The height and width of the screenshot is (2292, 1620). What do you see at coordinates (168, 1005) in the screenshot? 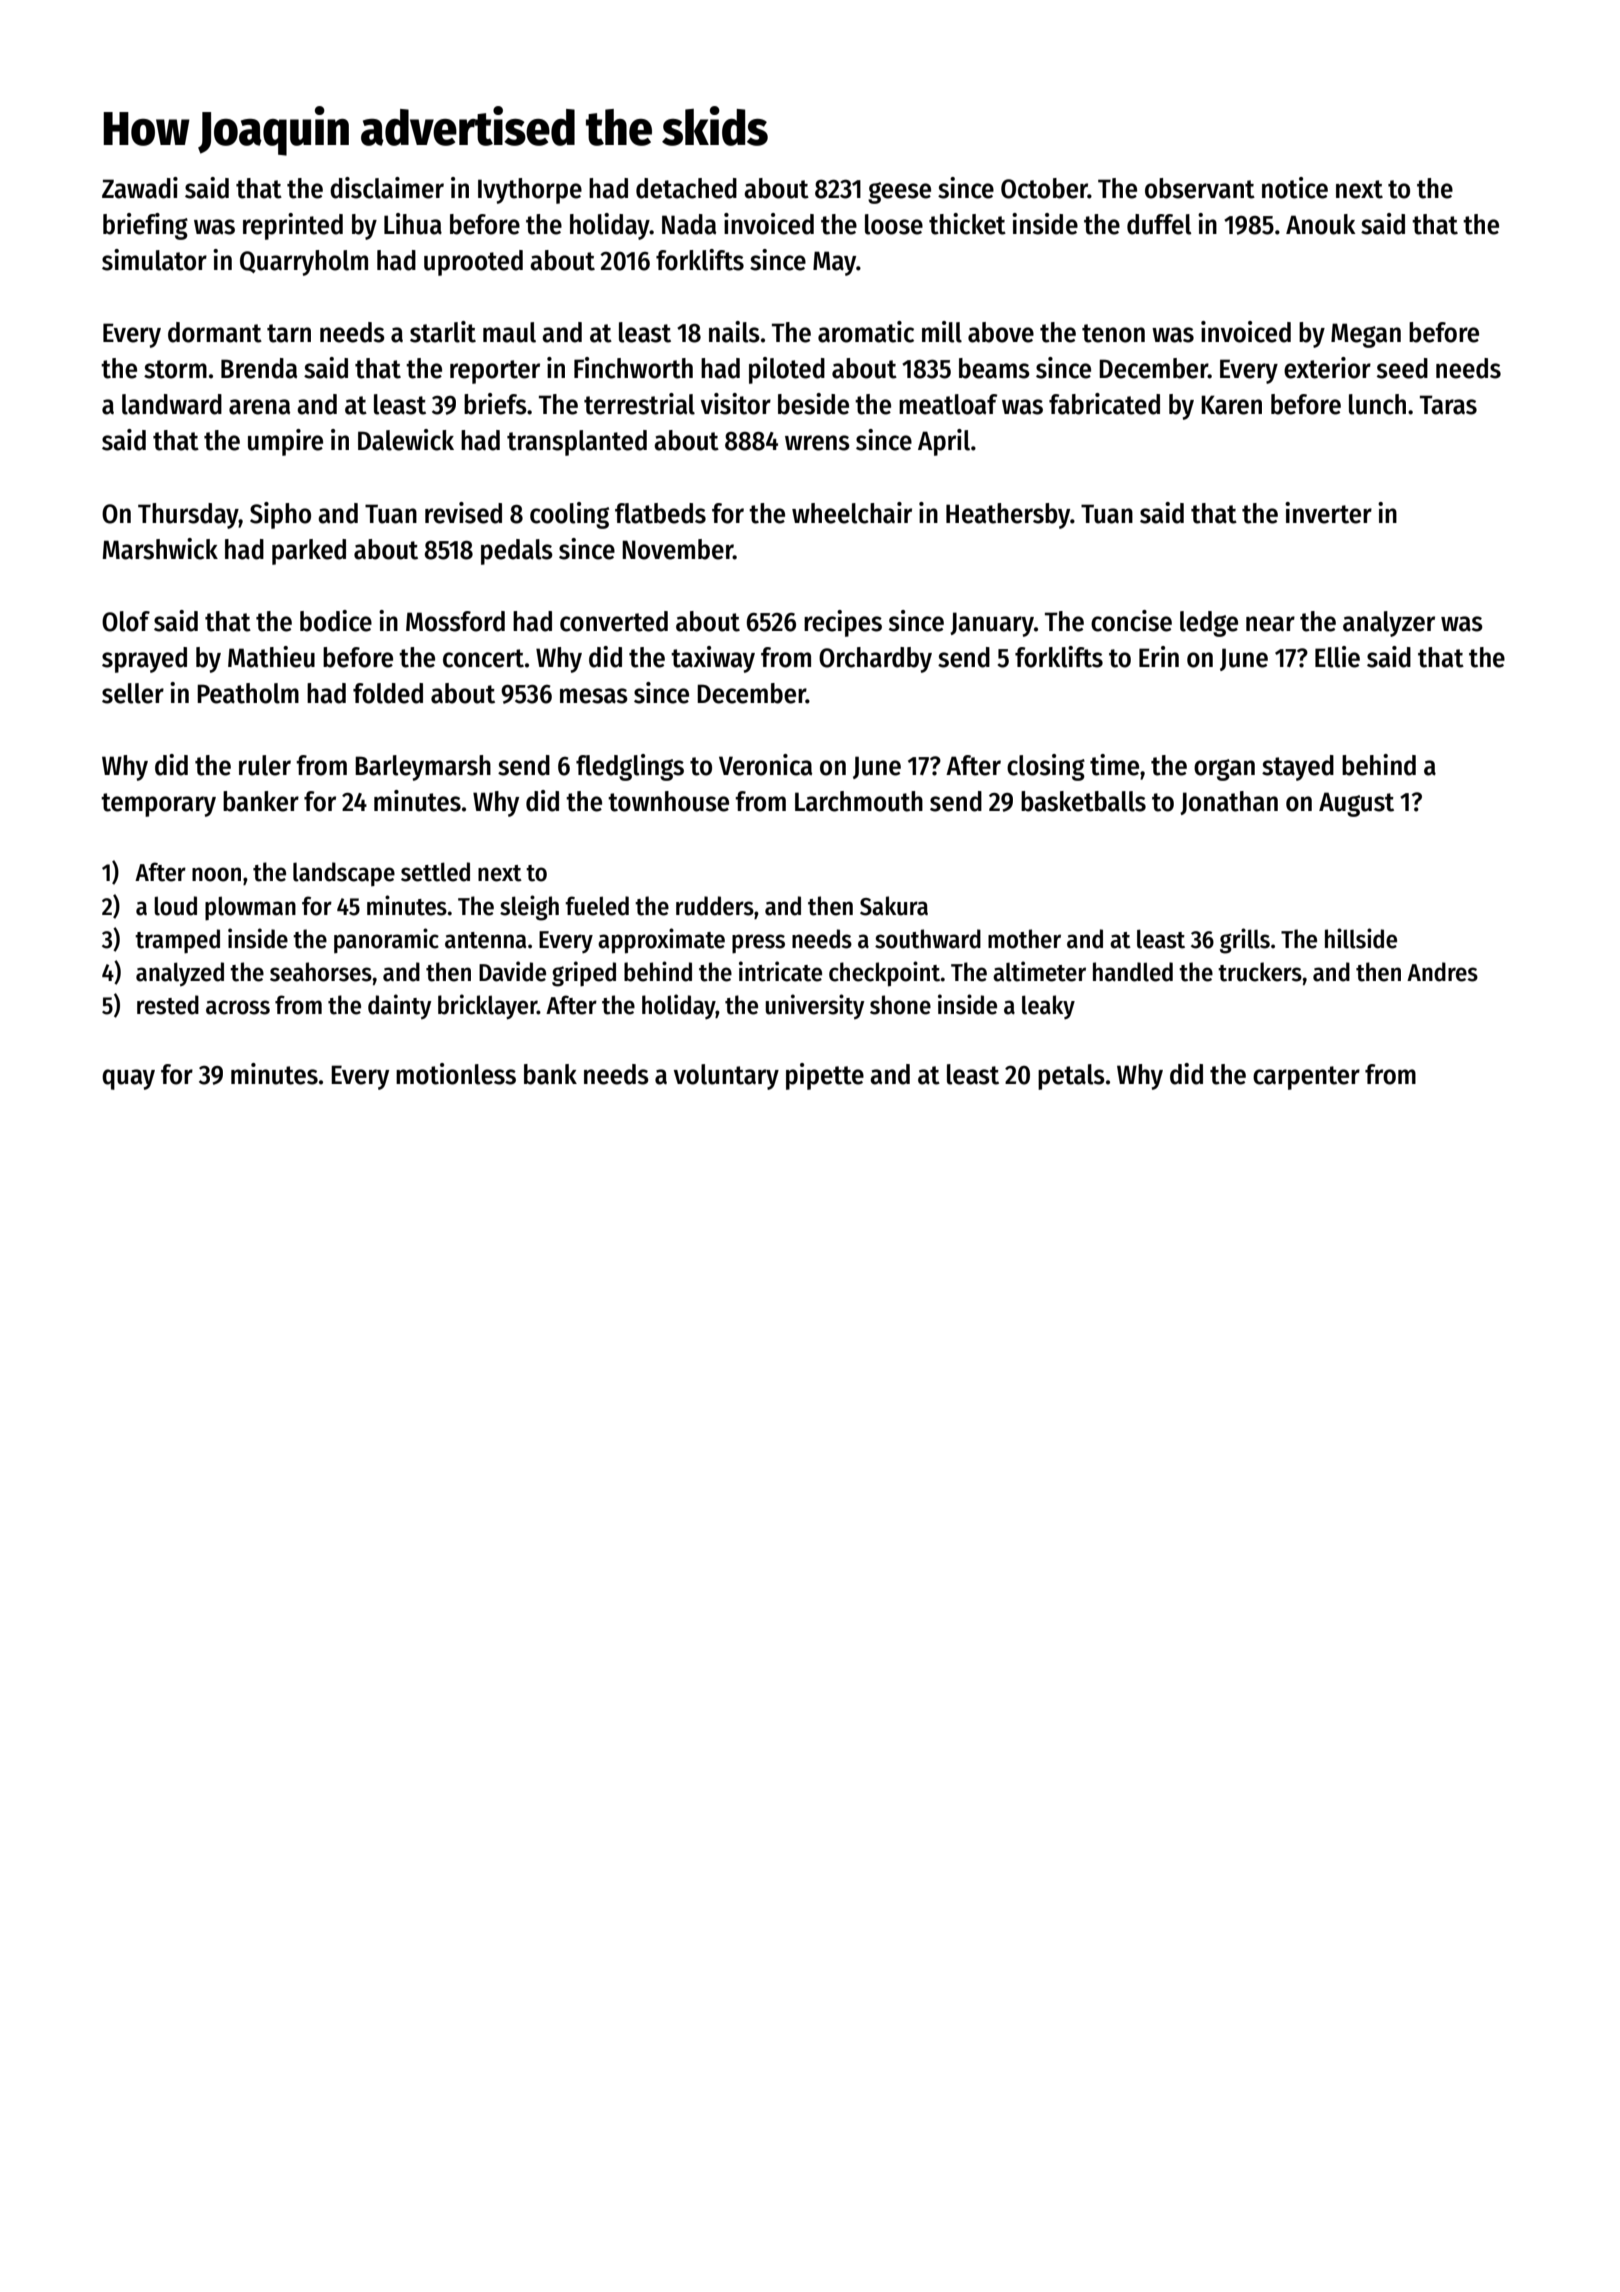
I see `rested` at bounding box center [168, 1005].
